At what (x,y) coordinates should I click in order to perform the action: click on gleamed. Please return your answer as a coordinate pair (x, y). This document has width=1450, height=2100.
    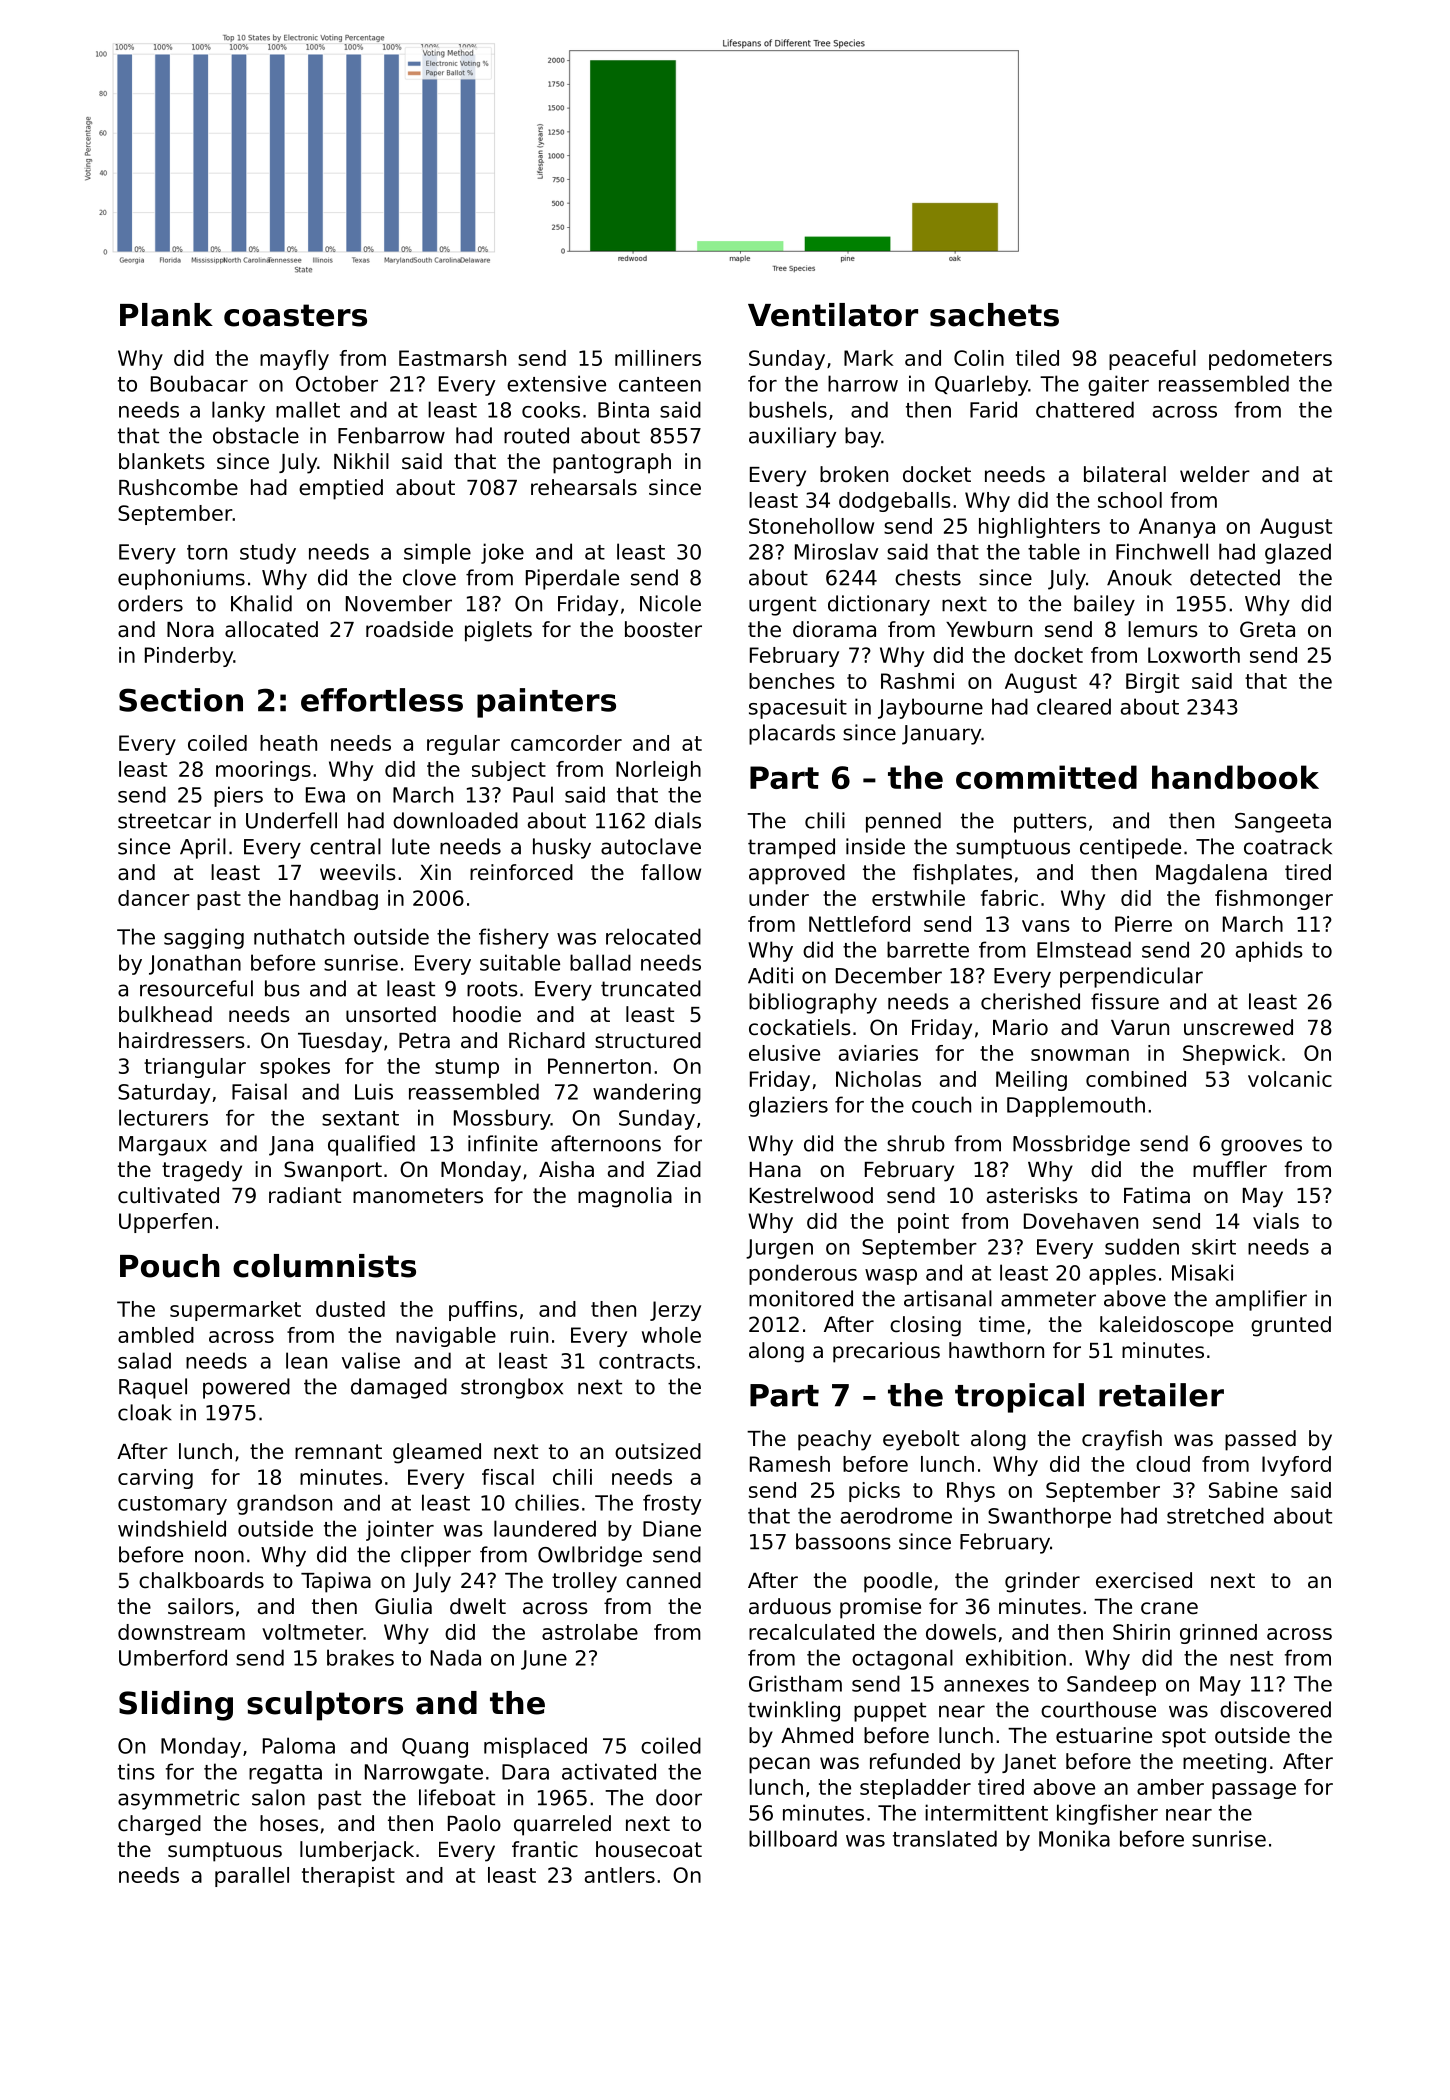
    Looking at the image, I should click on (437, 1453).
